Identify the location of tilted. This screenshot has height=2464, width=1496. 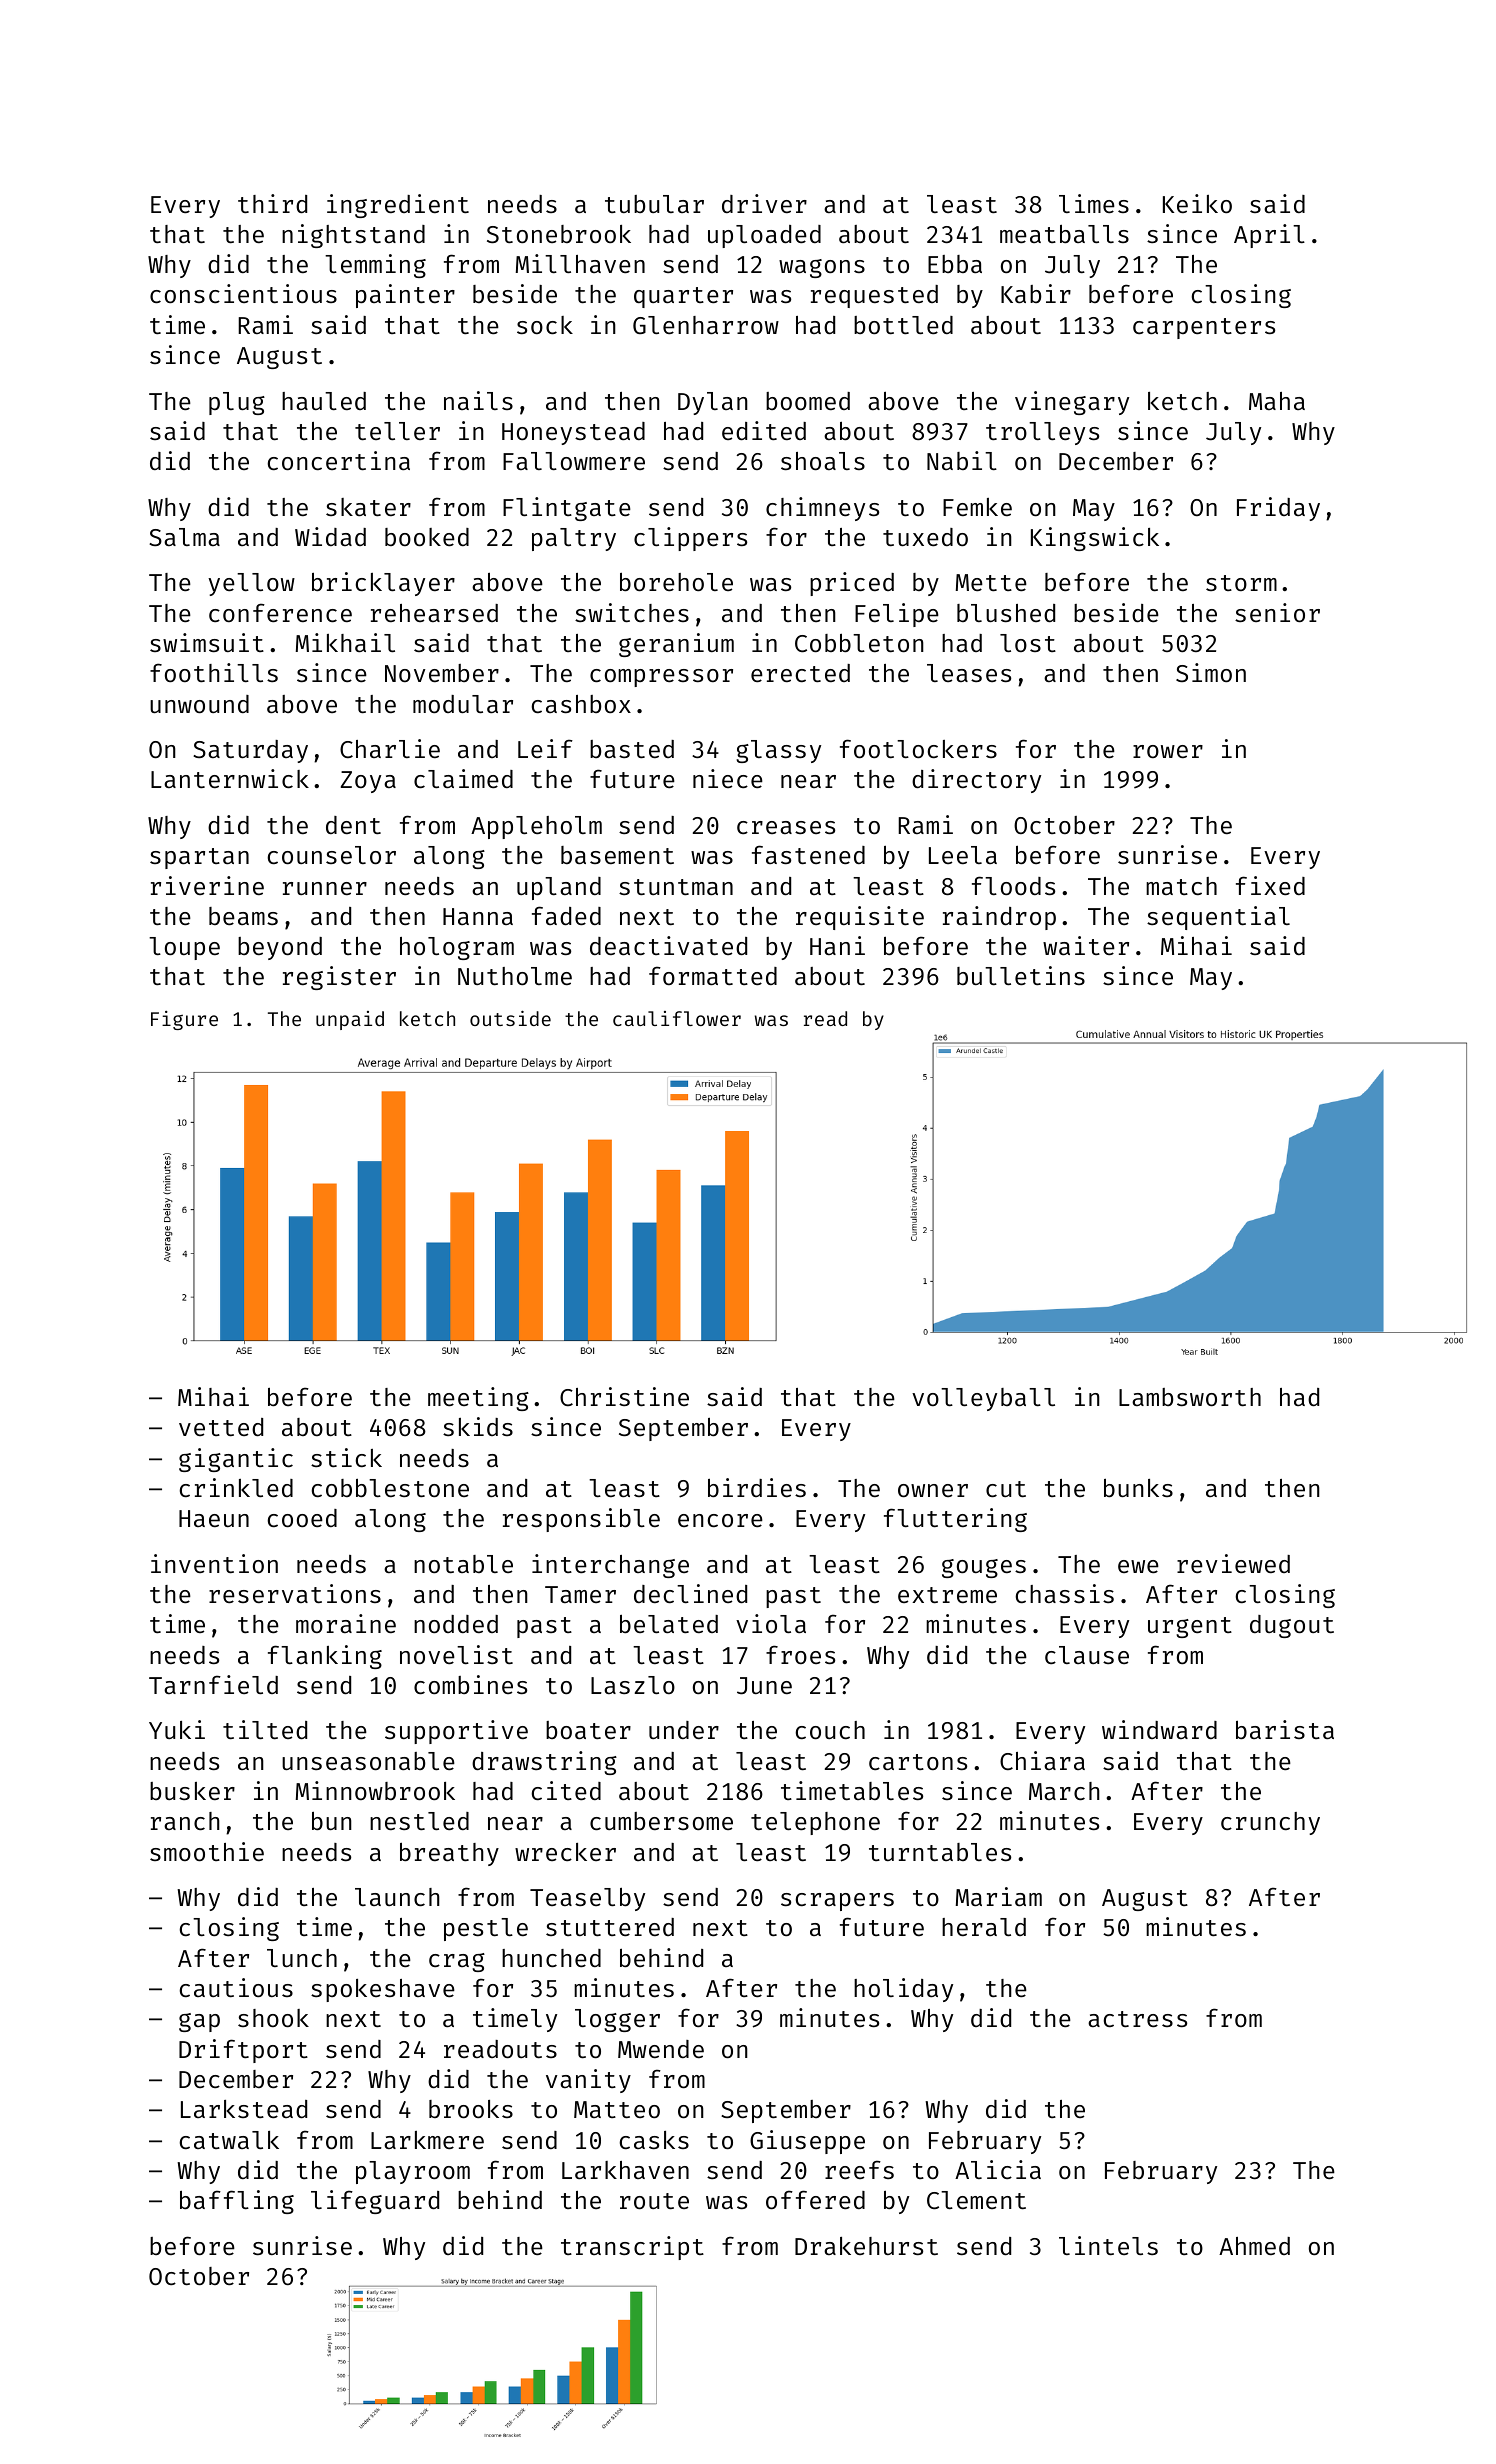
(265, 1729).
